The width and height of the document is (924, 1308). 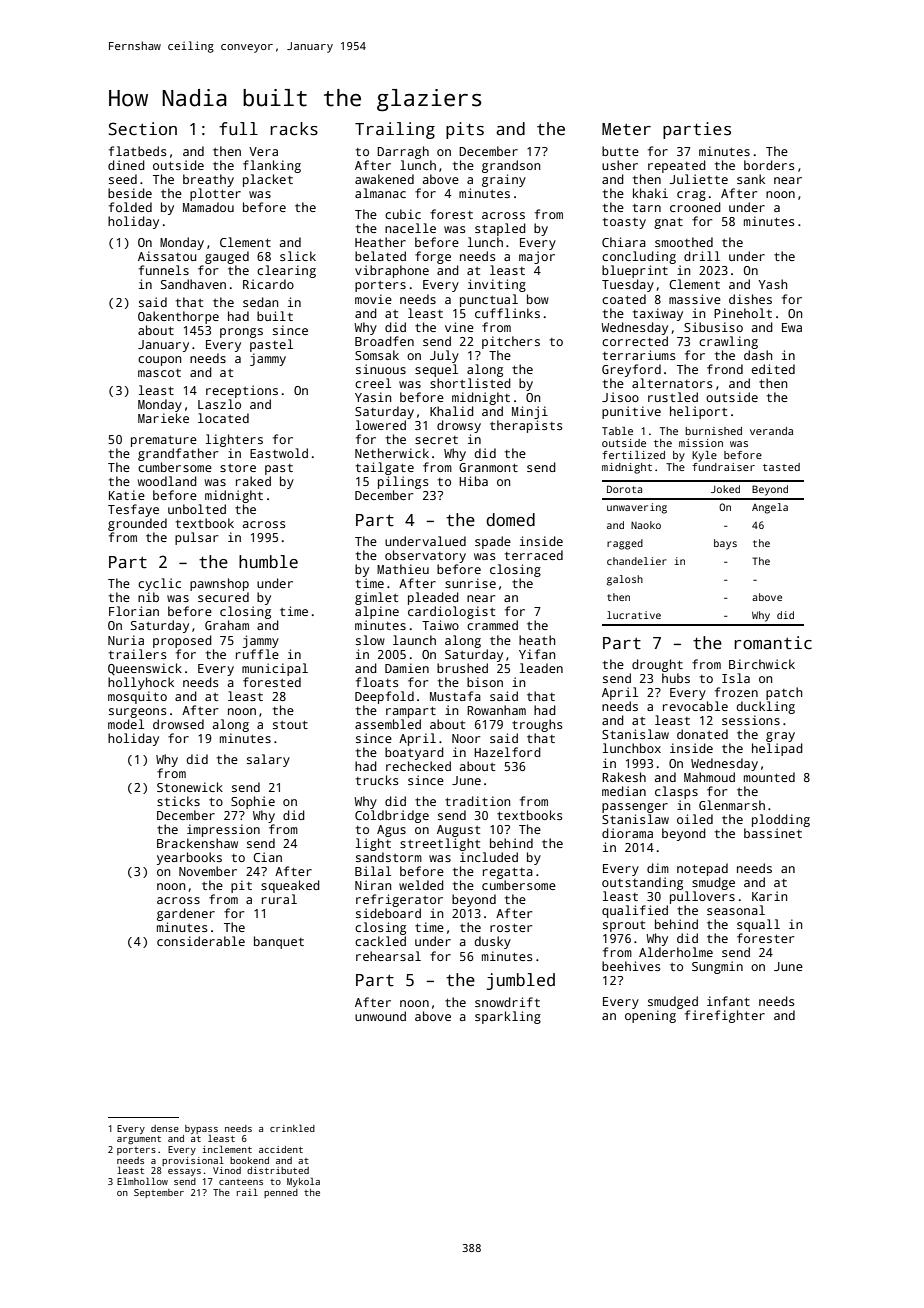 I want to click on essays, so click(x=184, y=1172).
